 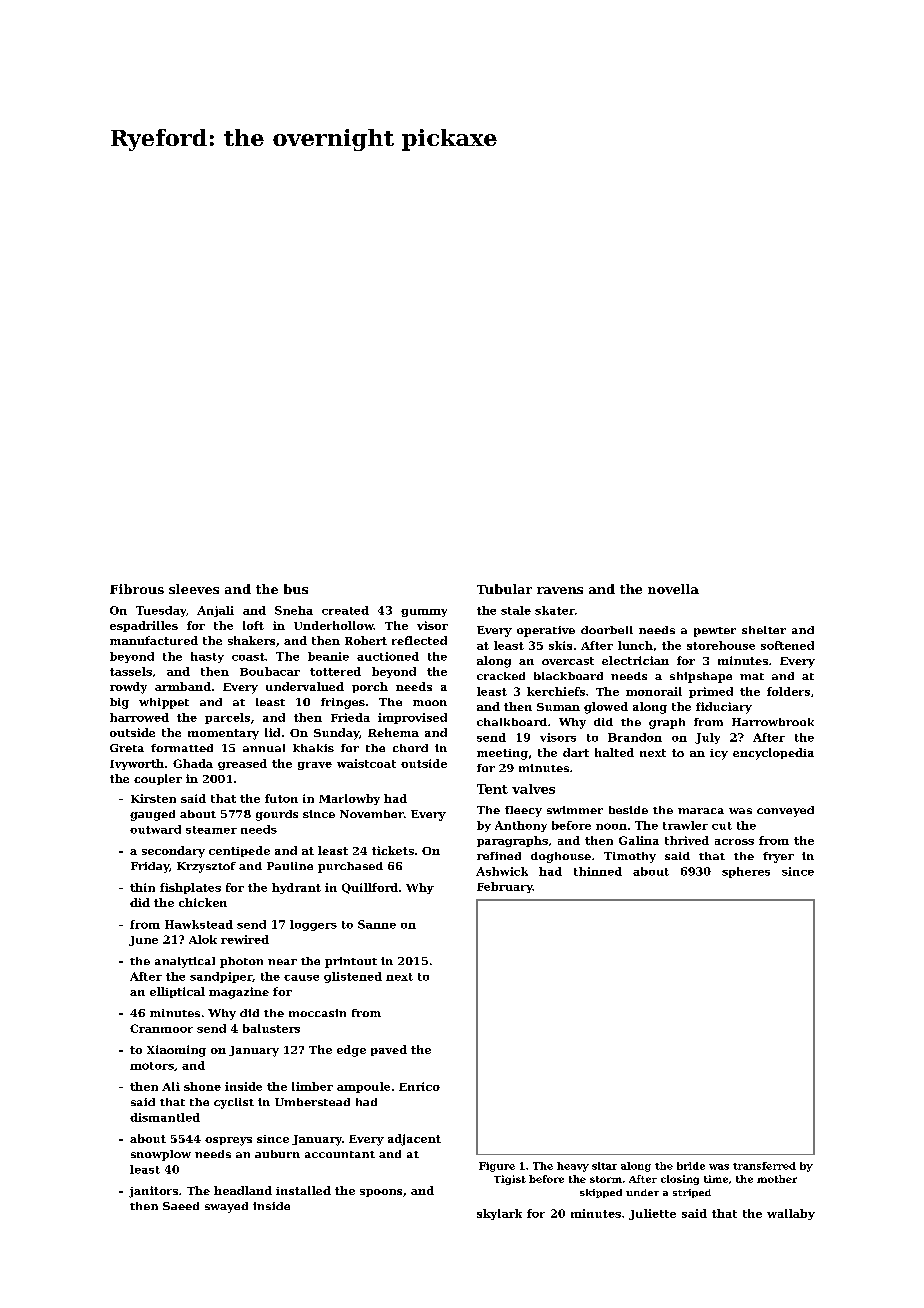 What do you see at coordinates (226, 1207) in the document?
I see `swayed` at bounding box center [226, 1207].
